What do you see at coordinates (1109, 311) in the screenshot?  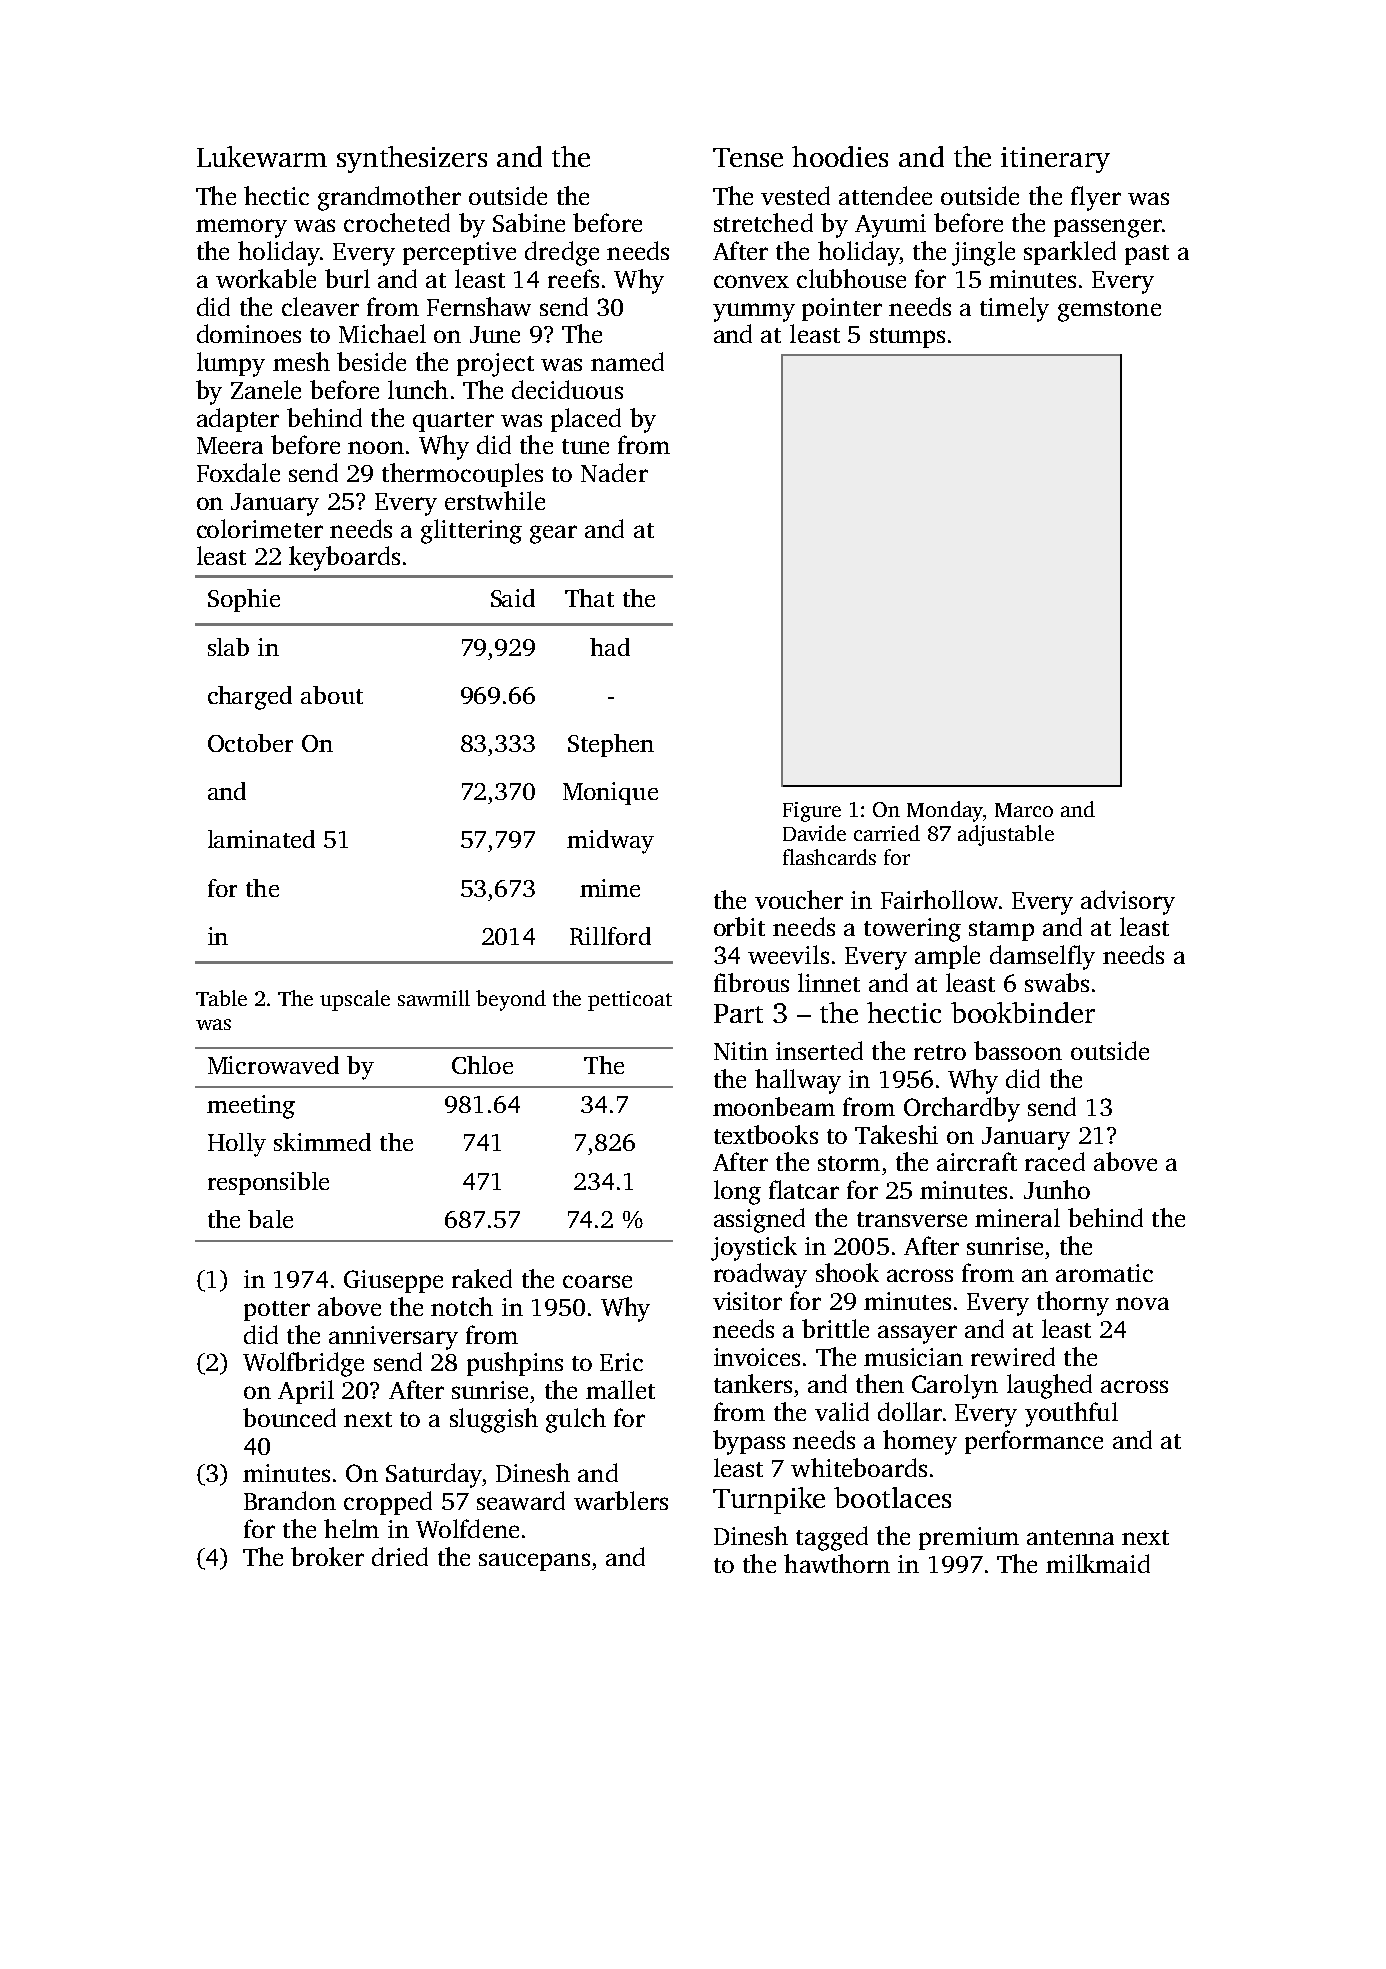 I see `gemstone` at bounding box center [1109, 311].
